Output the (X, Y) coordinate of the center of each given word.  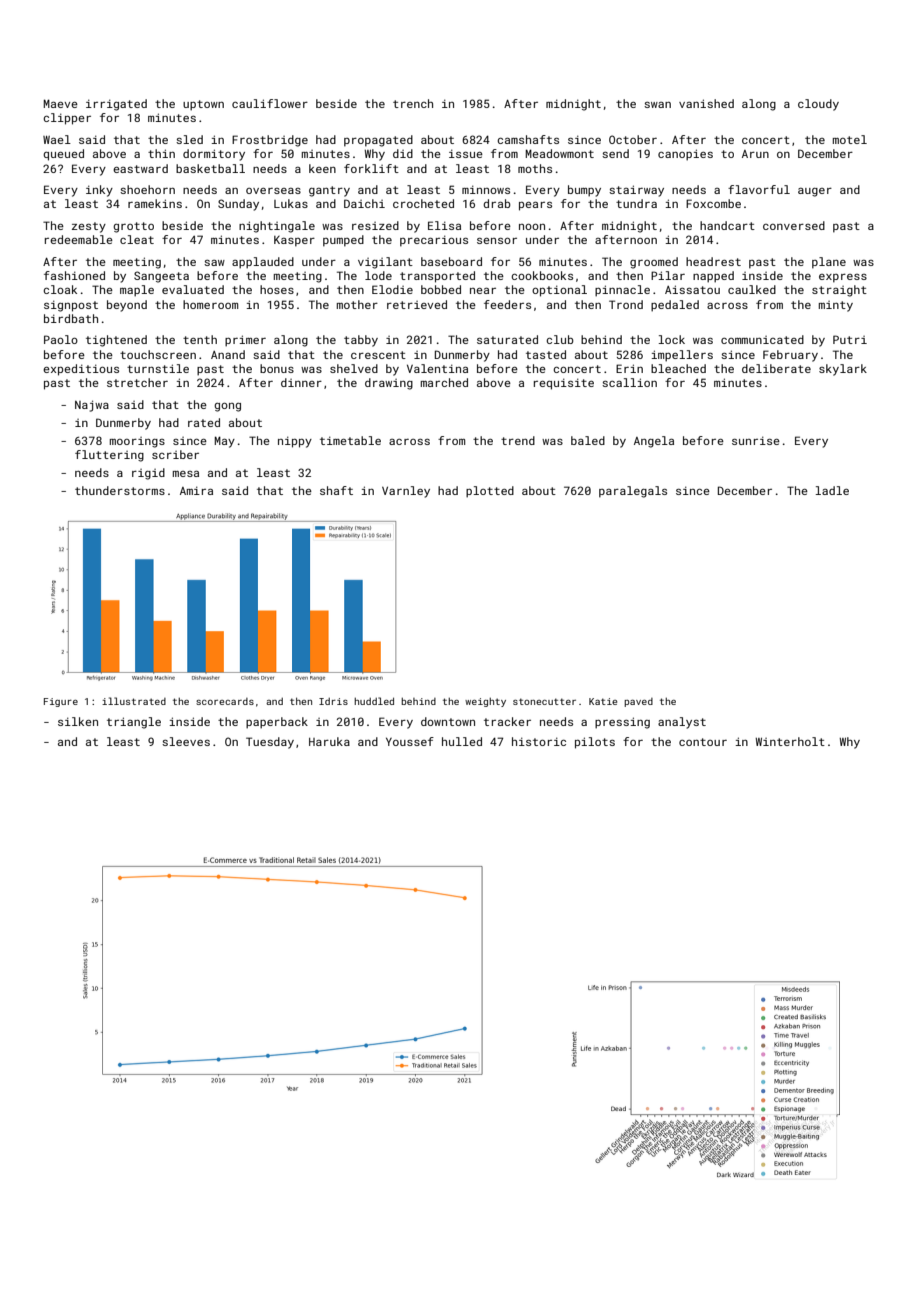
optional (559, 291)
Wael (57, 139)
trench (413, 103)
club (560, 339)
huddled (374, 701)
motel (850, 139)
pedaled (675, 306)
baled (588, 440)
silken (78, 721)
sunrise (756, 440)
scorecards (225, 701)
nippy (295, 442)
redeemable (79, 239)
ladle (832, 490)
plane (829, 263)
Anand (228, 354)
